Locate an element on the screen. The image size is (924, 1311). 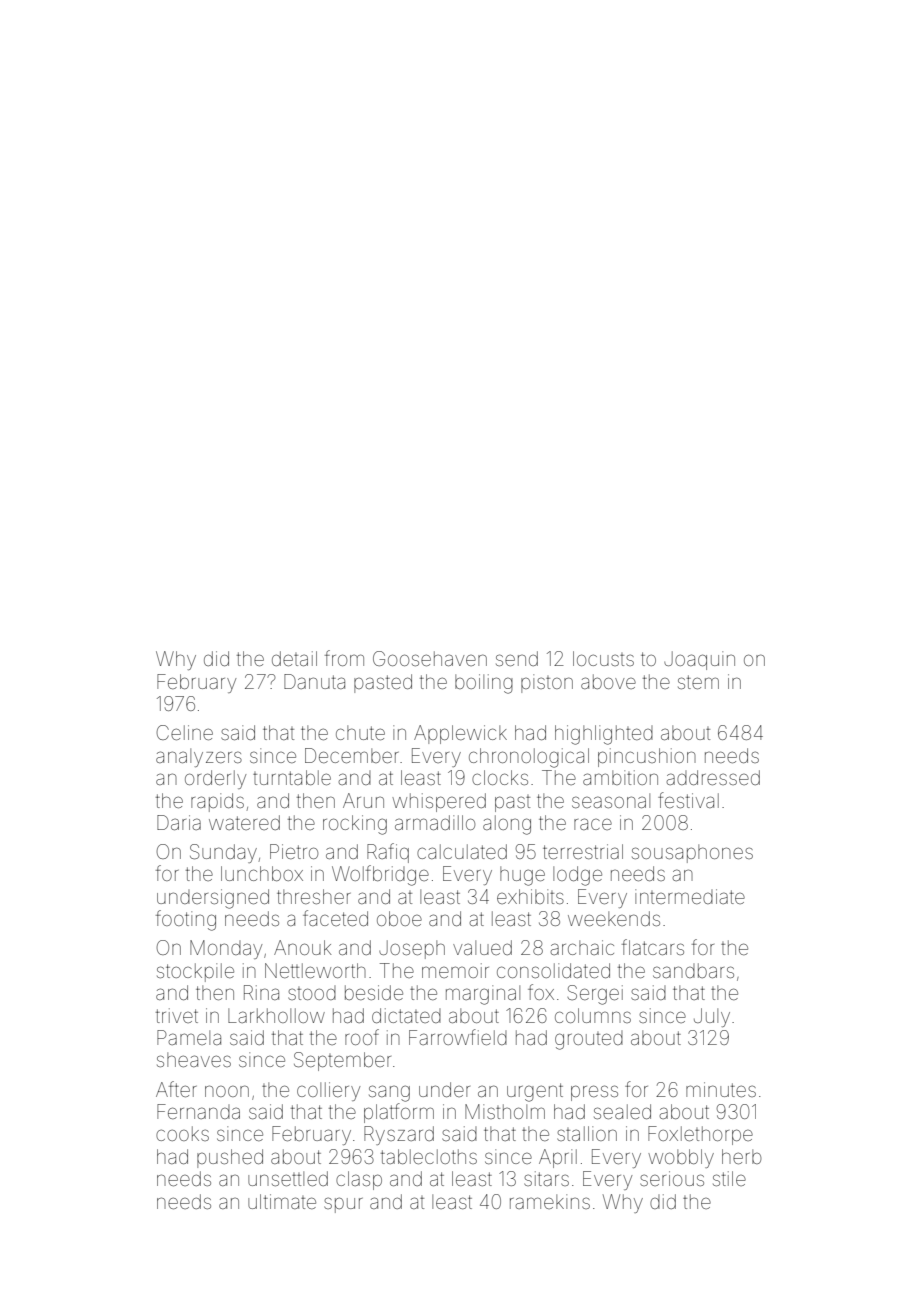
locusts is located at coordinates (603, 658).
